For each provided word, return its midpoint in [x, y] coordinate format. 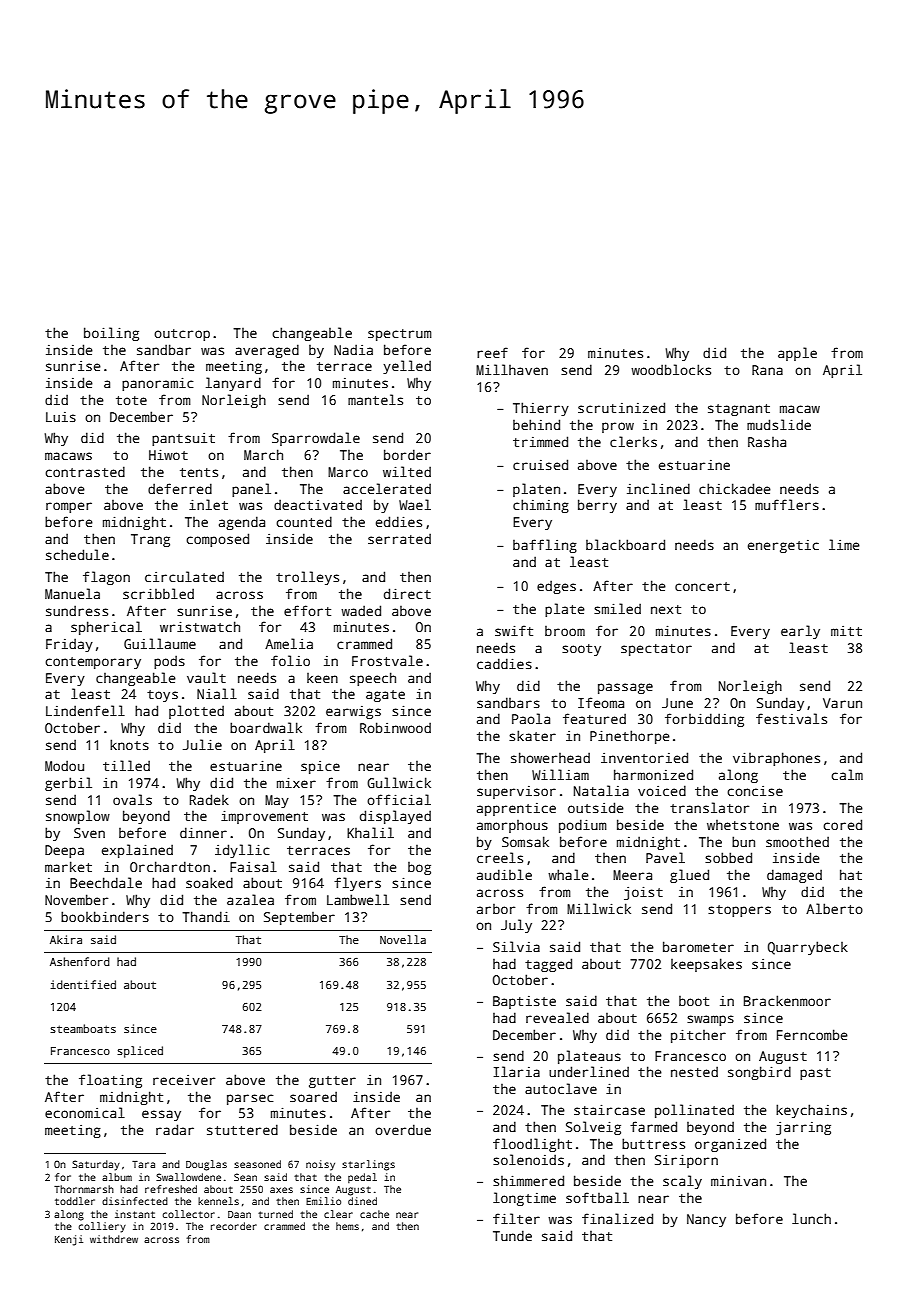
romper [69, 507]
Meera [632, 875]
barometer [698, 946]
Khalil [370, 832]
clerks [633, 441]
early [800, 632]
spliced [140, 1052]
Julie [202, 744]
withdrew [114, 1239]
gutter [332, 1082]
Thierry [541, 409]
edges [556, 587]
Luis [61, 417]
